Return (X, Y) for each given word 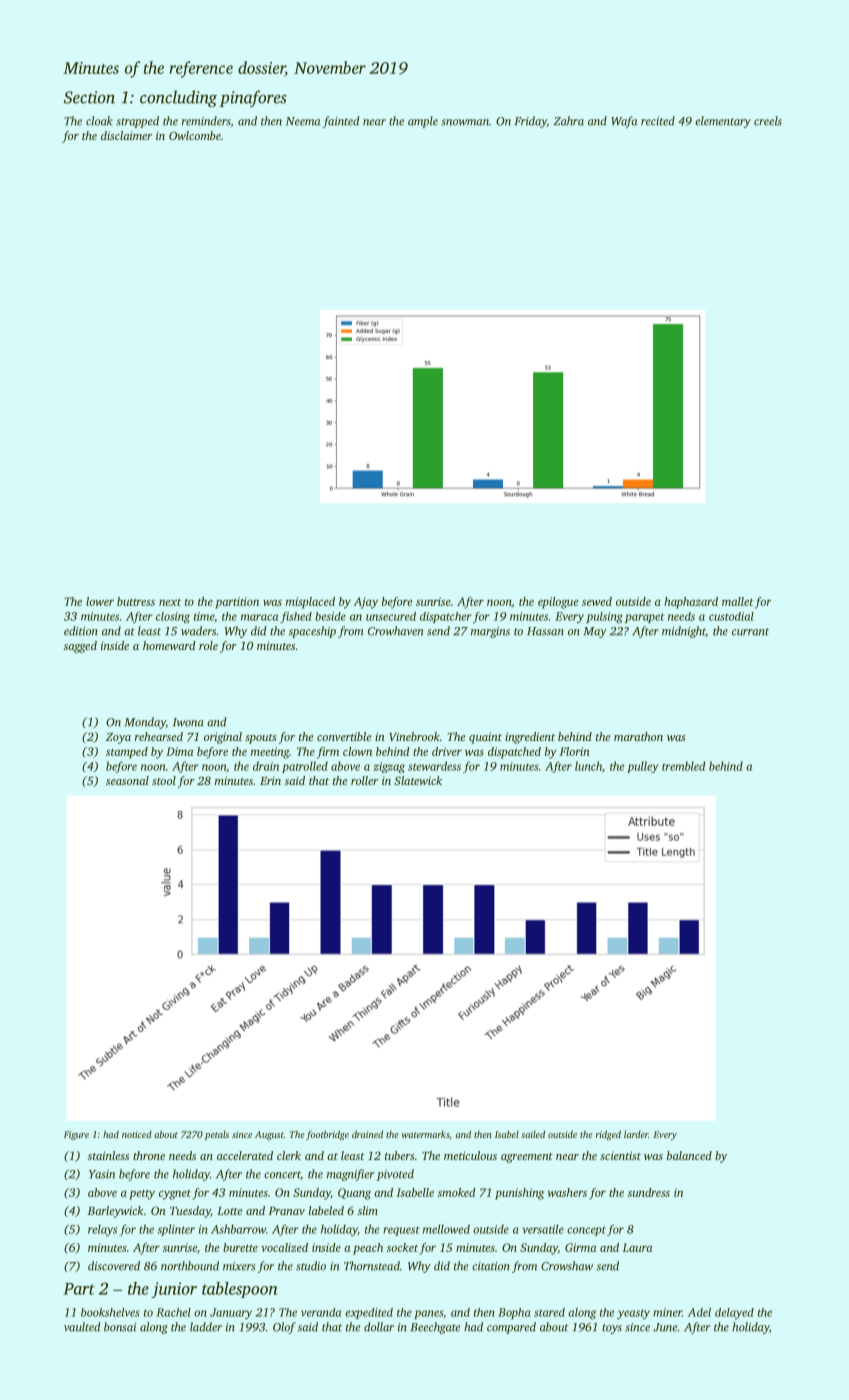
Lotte (229, 1211)
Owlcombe (195, 135)
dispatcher (446, 617)
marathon (638, 736)
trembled (684, 766)
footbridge (327, 1135)
